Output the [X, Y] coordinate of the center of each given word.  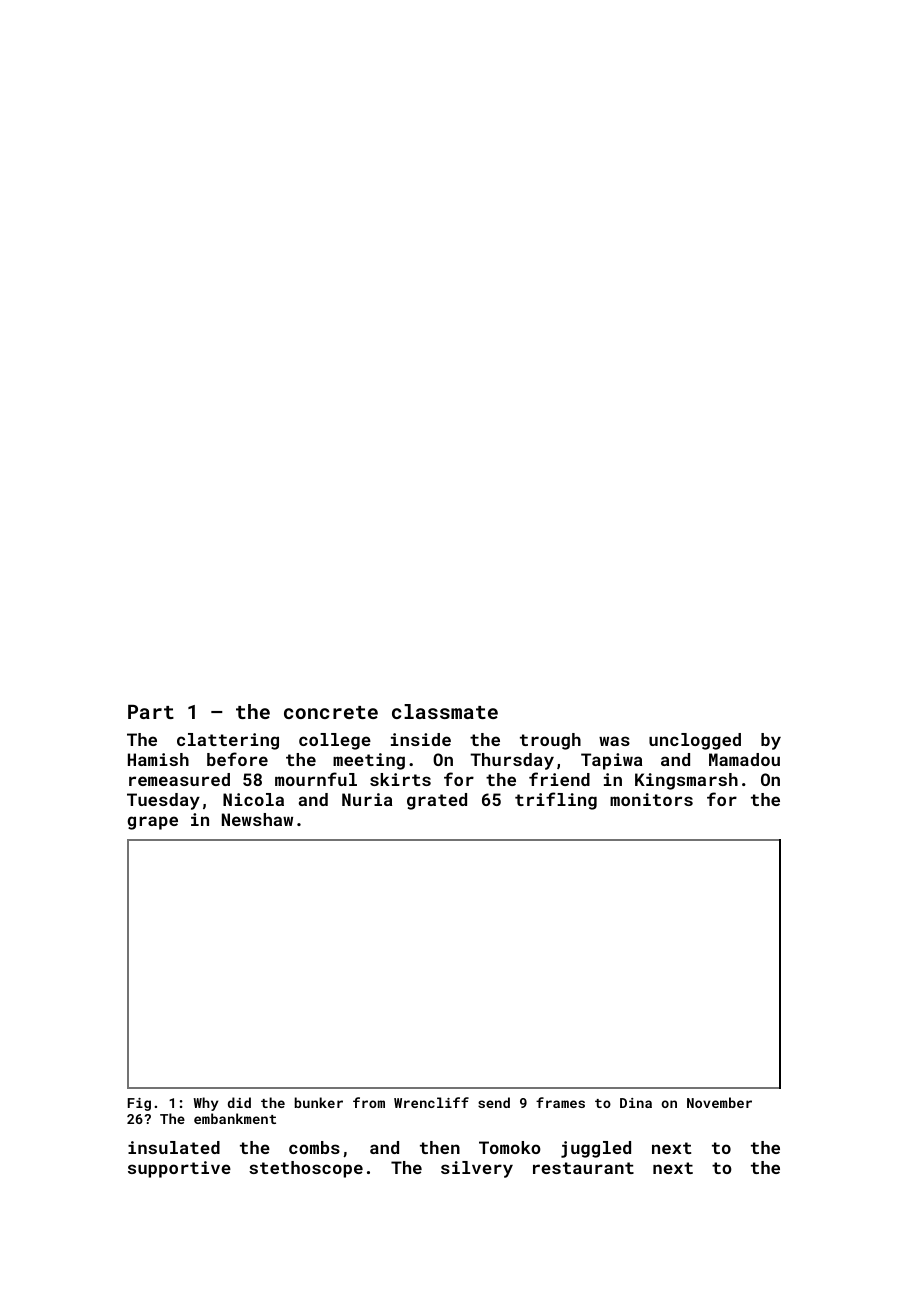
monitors [651, 799]
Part [151, 712]
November [719, 1102]
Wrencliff [431, 1102]
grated [437, 801]
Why [206, 1104]
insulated [174, 1147]
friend [559, 779]
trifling [556, 801]
